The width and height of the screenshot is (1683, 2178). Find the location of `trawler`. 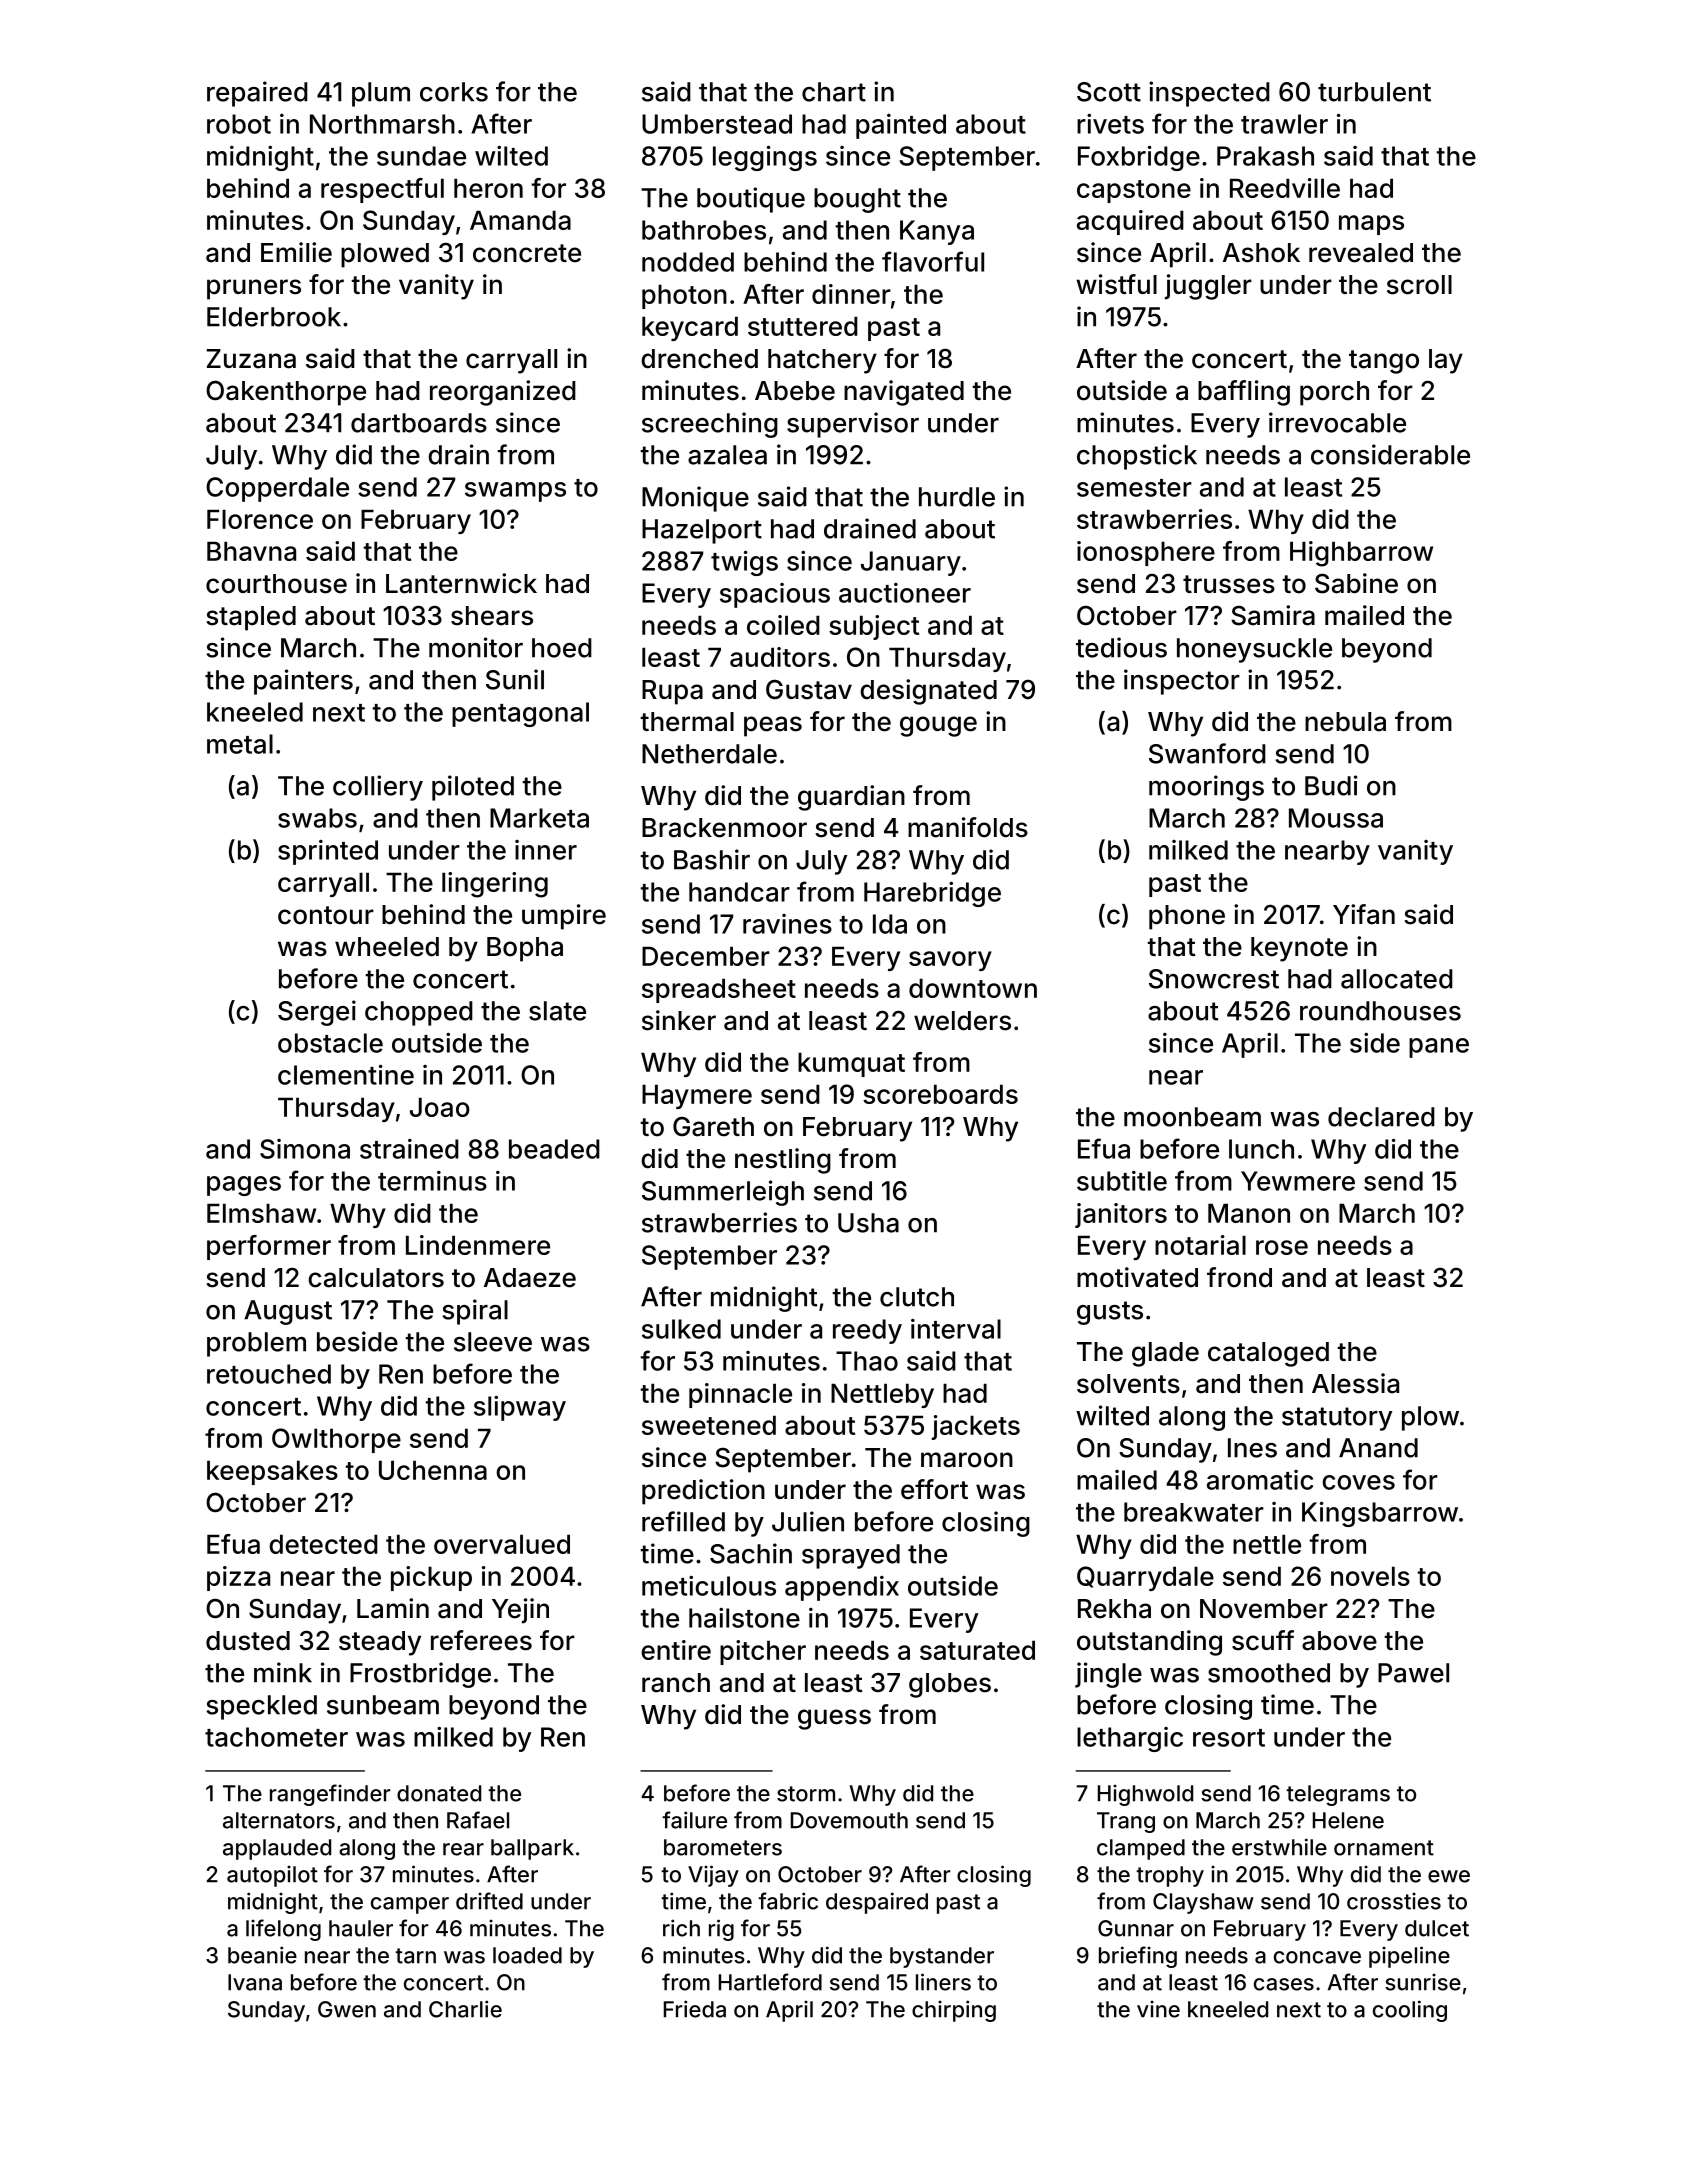

trawler is located at coordinates (1284, 124).
